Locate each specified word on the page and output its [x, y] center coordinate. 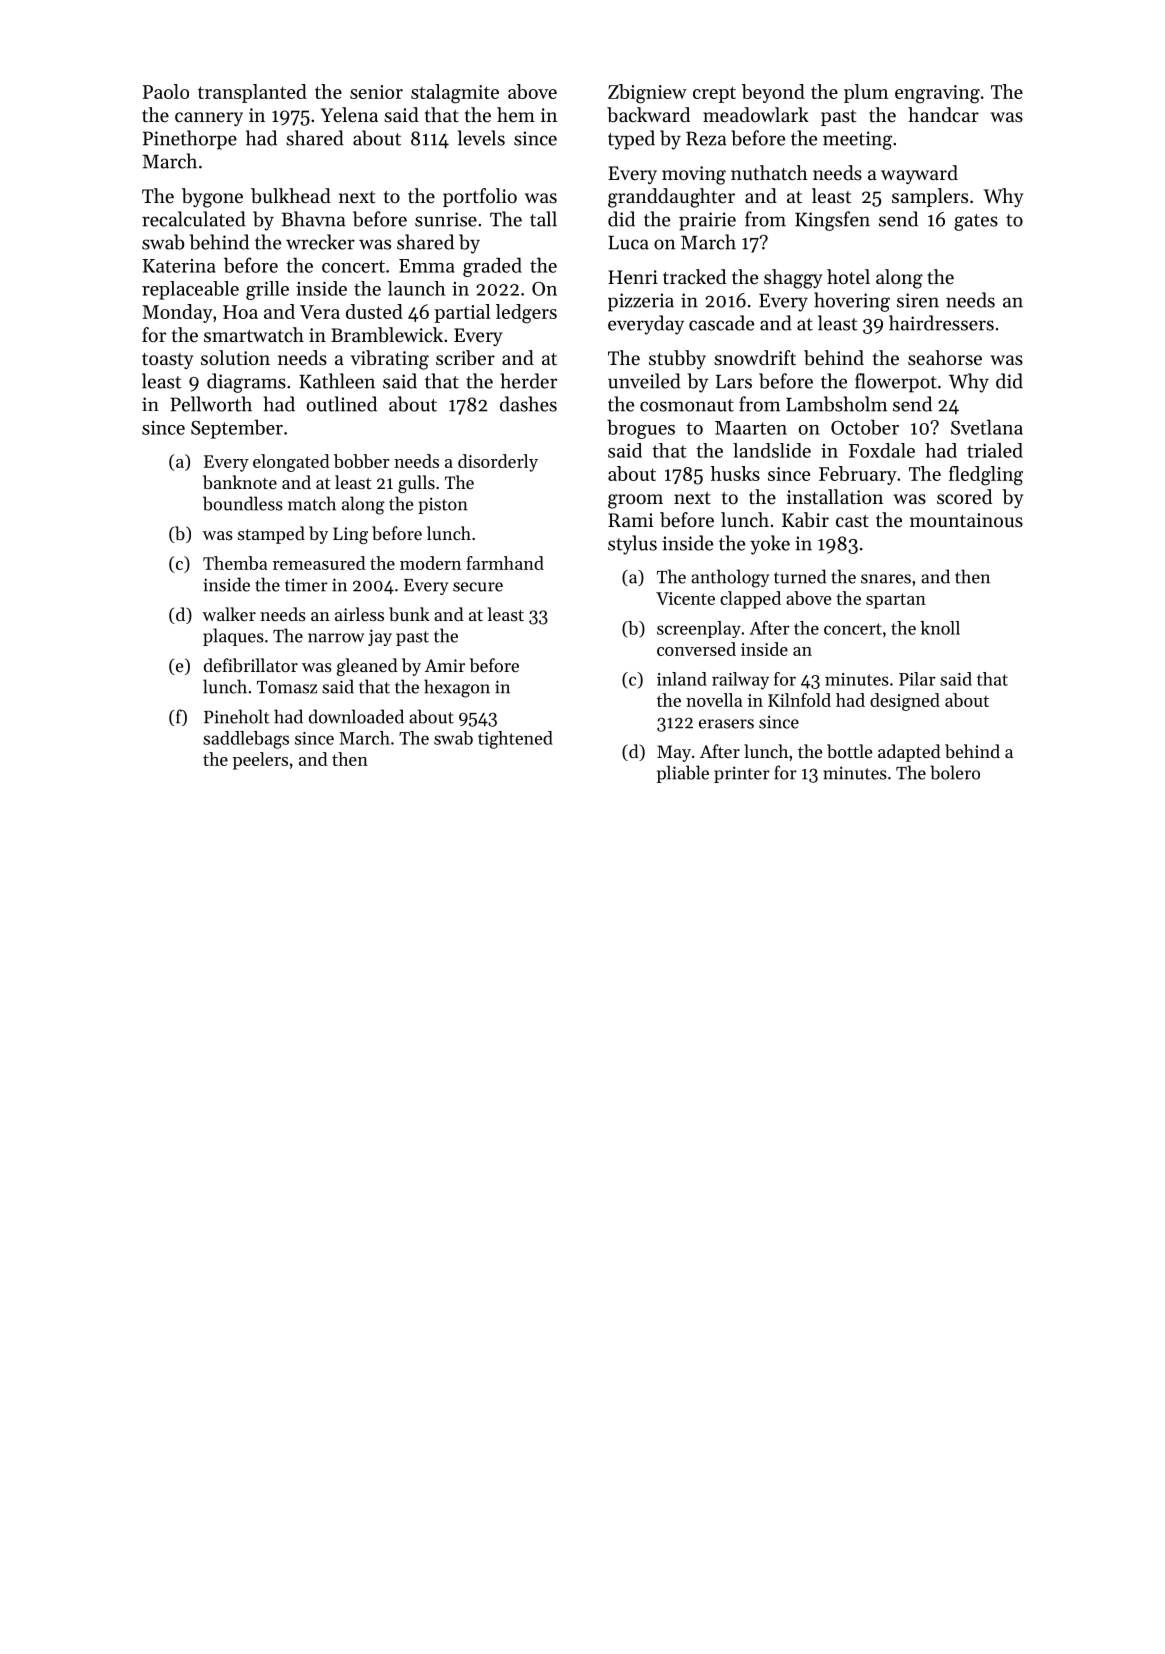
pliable [683, 774]
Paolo [166, 91]
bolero [955, 772]
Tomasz [287, 687]
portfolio [480, 197]
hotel [848, 277]
